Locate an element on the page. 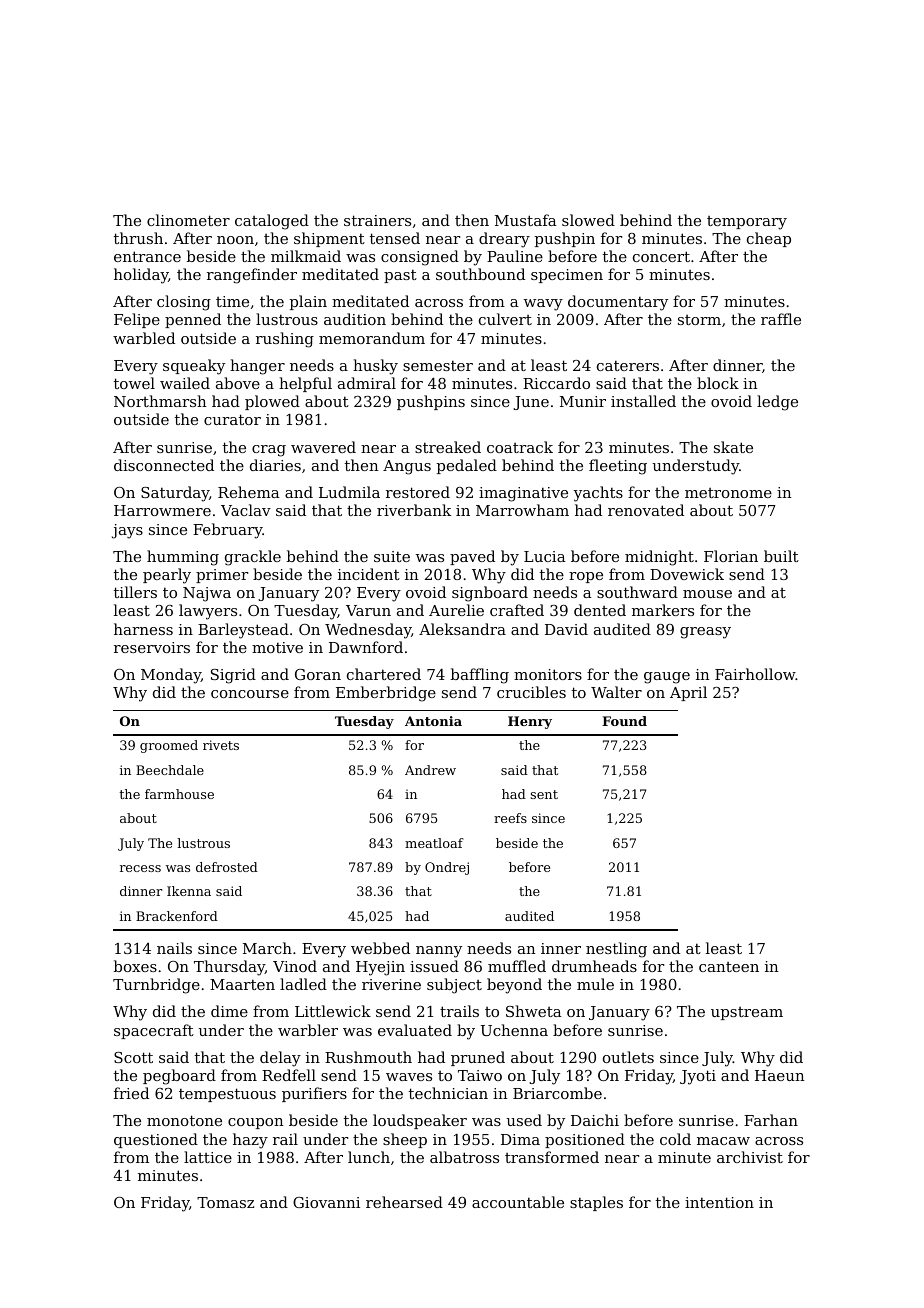 This document has width=924, height=1308. sent is located at coordinates (544, 794).
